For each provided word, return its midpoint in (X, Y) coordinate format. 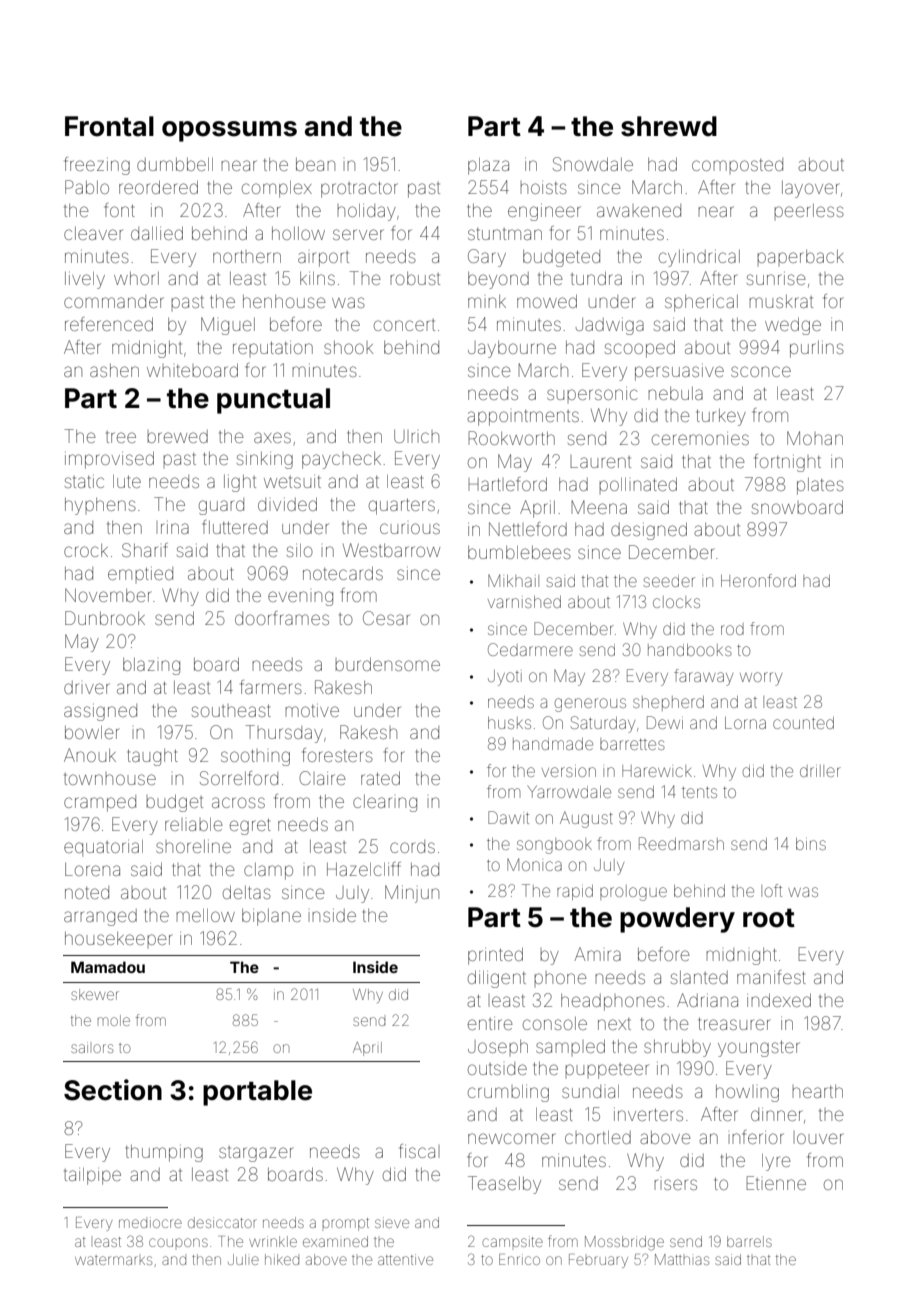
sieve (392, 1222)
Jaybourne (512, 349)
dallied (157, 233)
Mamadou (108, 967)
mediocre (150, 1222)
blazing (151, 666)
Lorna (745, 723)
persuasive (679, 372)
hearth (817, 1091)
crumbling (508, 1093)
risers (675, 1184)
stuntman (505, 234)
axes (272, 437)
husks (509, 723)
